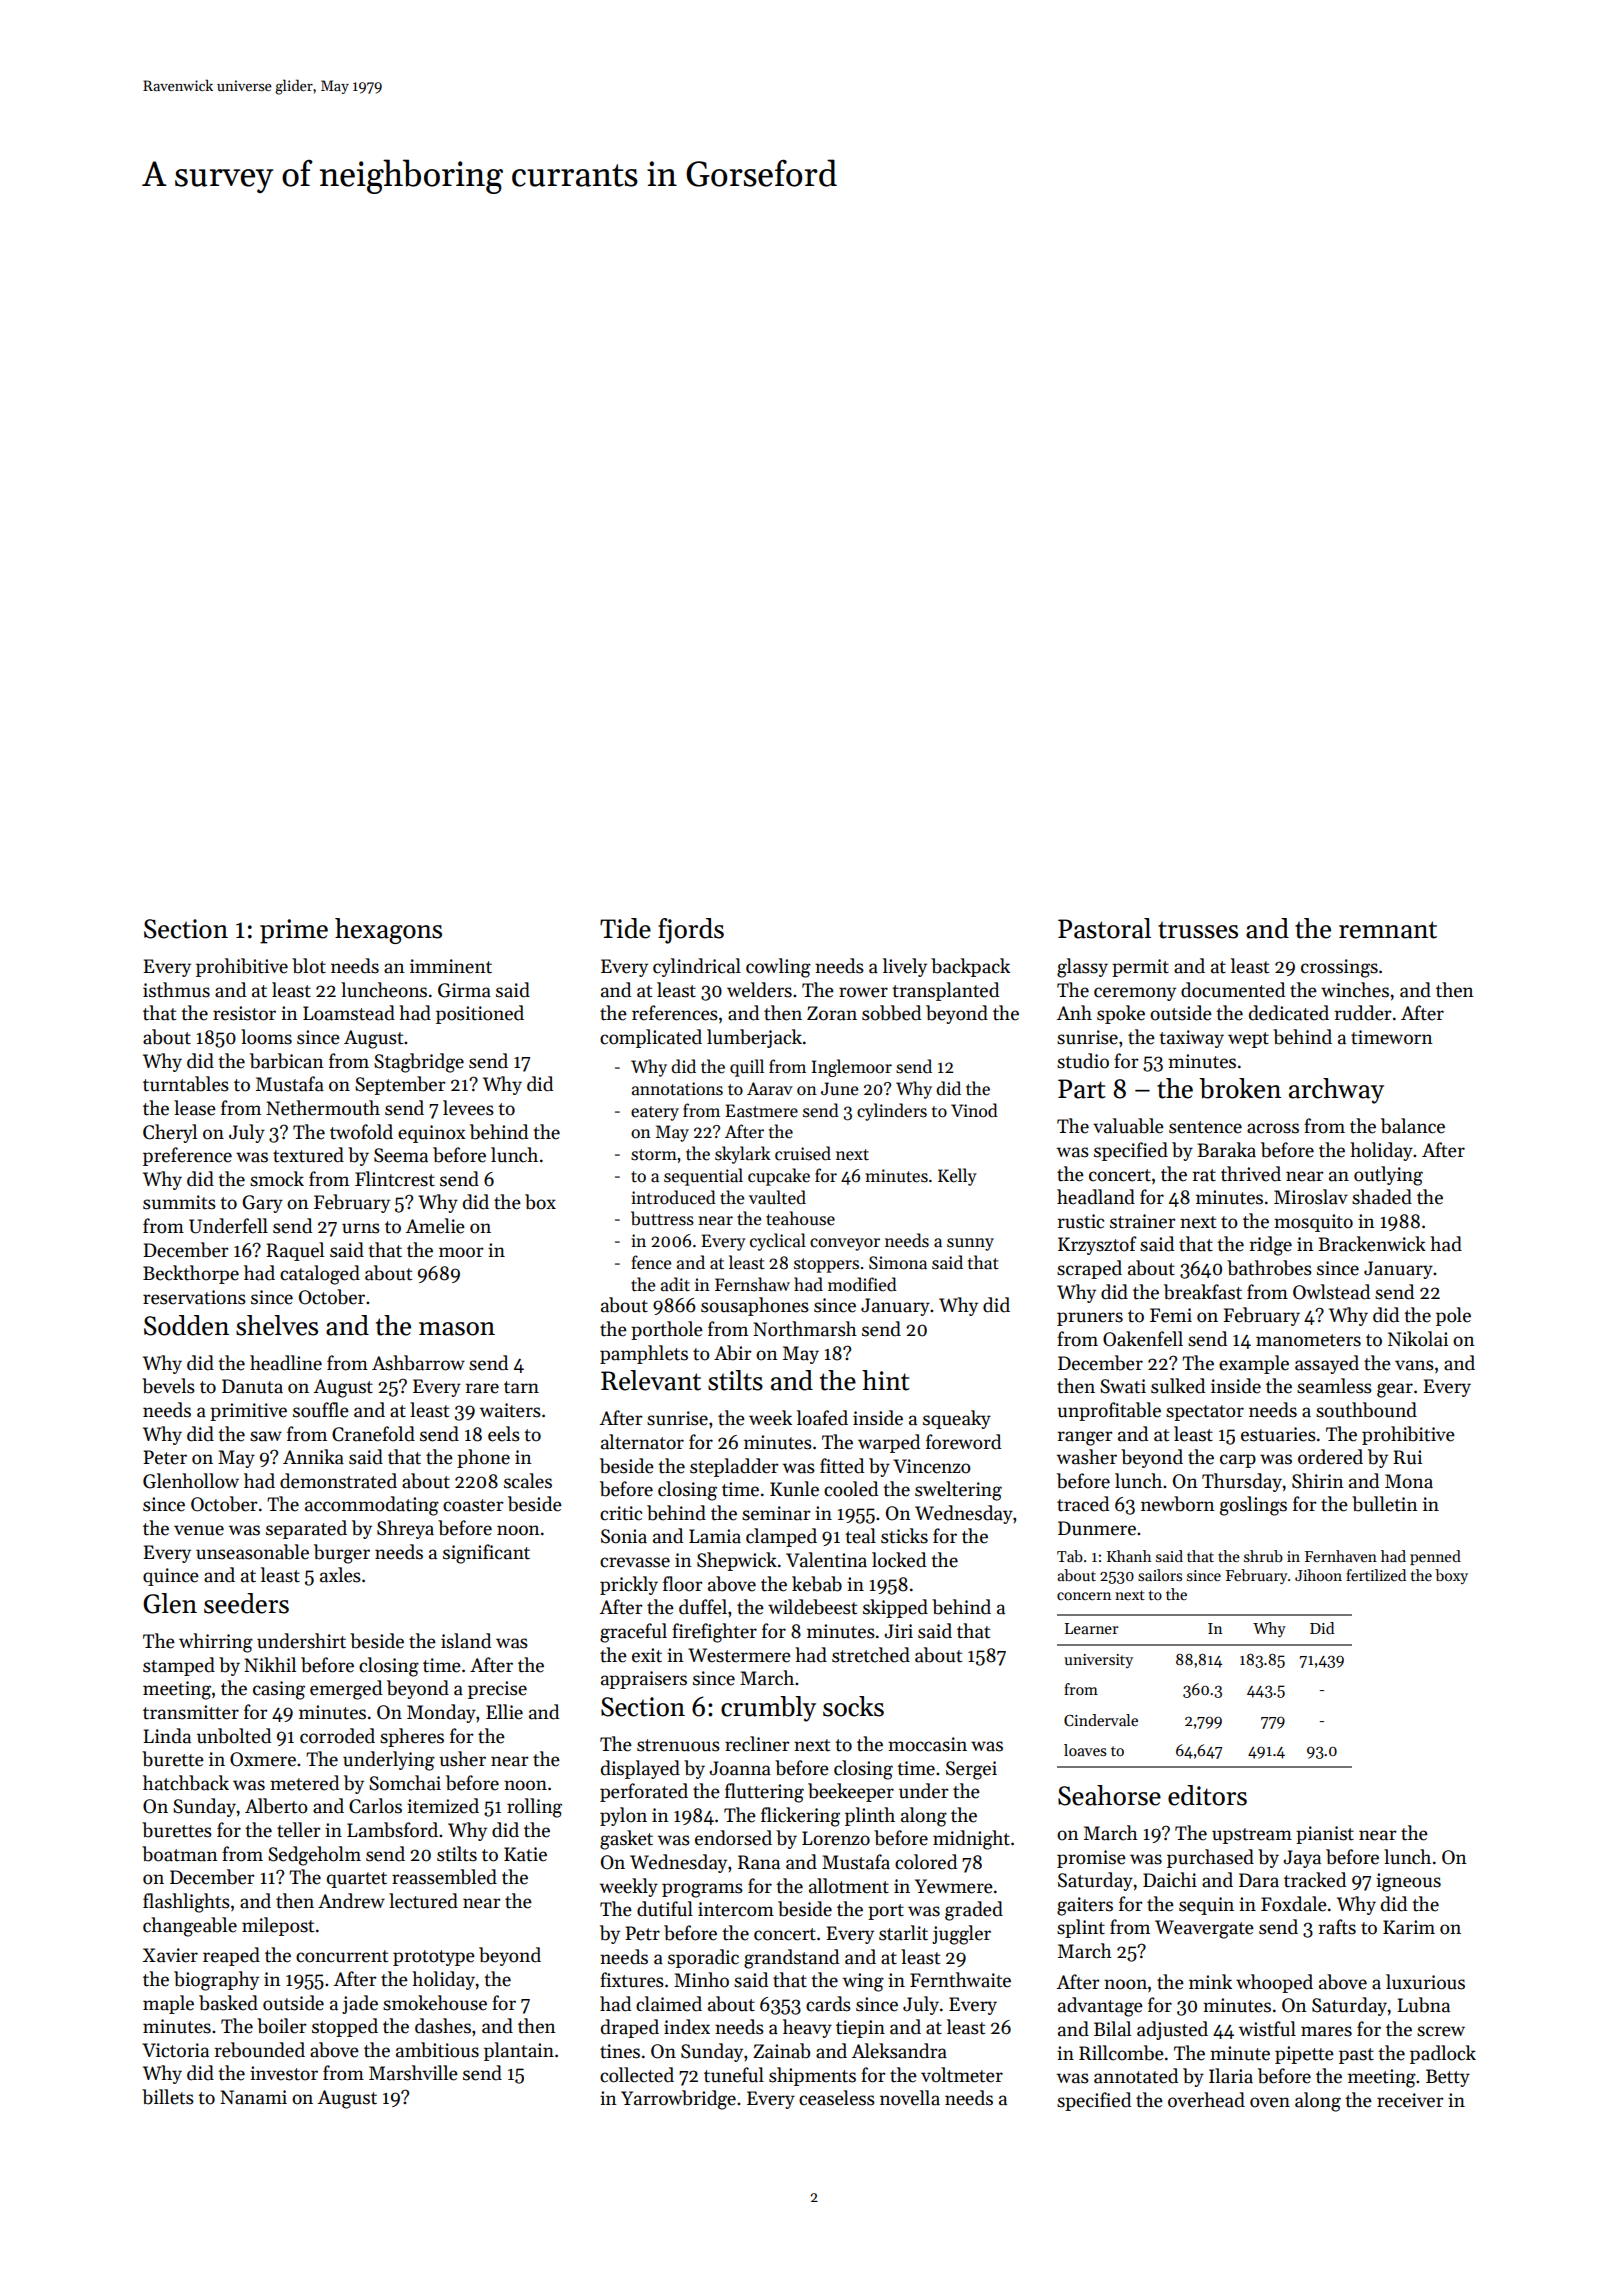 Image resolution: width=1620 pixels, height=2292 pixels. Describe the element at coordinates (191, 1274) in the page. I see `Beckthorpe` at that location.
